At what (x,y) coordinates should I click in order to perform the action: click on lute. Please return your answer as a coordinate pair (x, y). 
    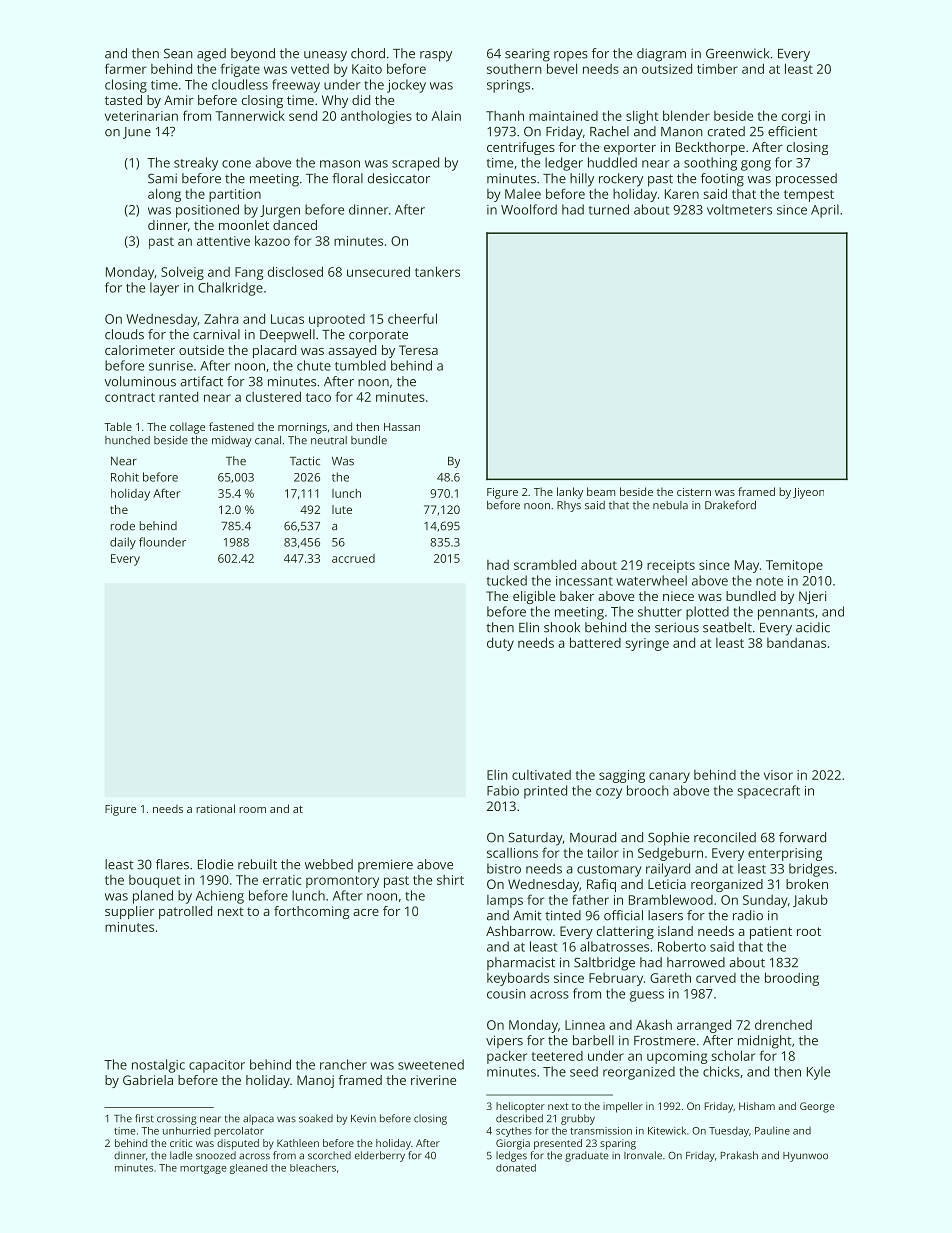
    Looking at the image, I should click on (342, 509).
